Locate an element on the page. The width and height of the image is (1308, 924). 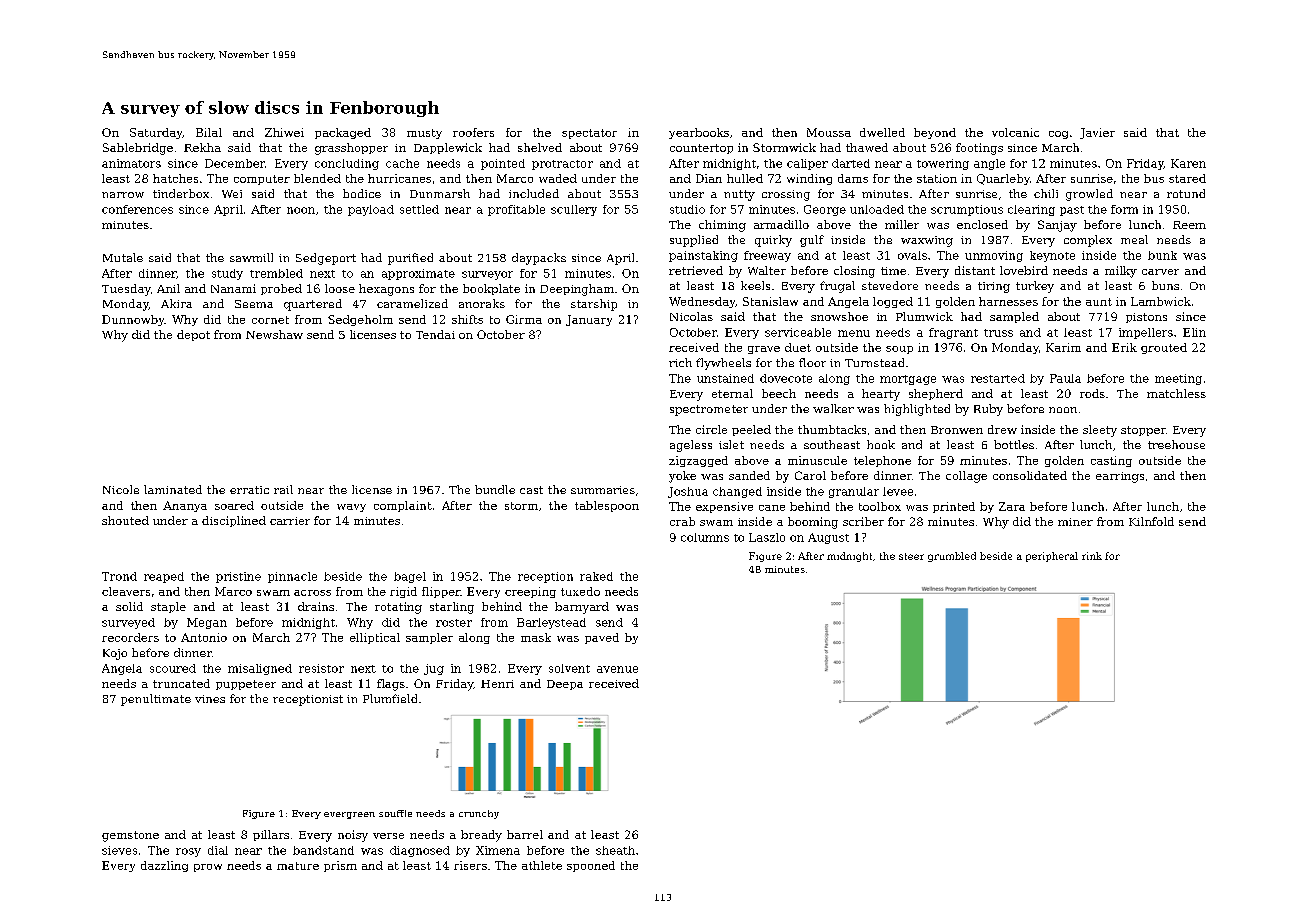
pristine is located at coordinates (238, 577).
